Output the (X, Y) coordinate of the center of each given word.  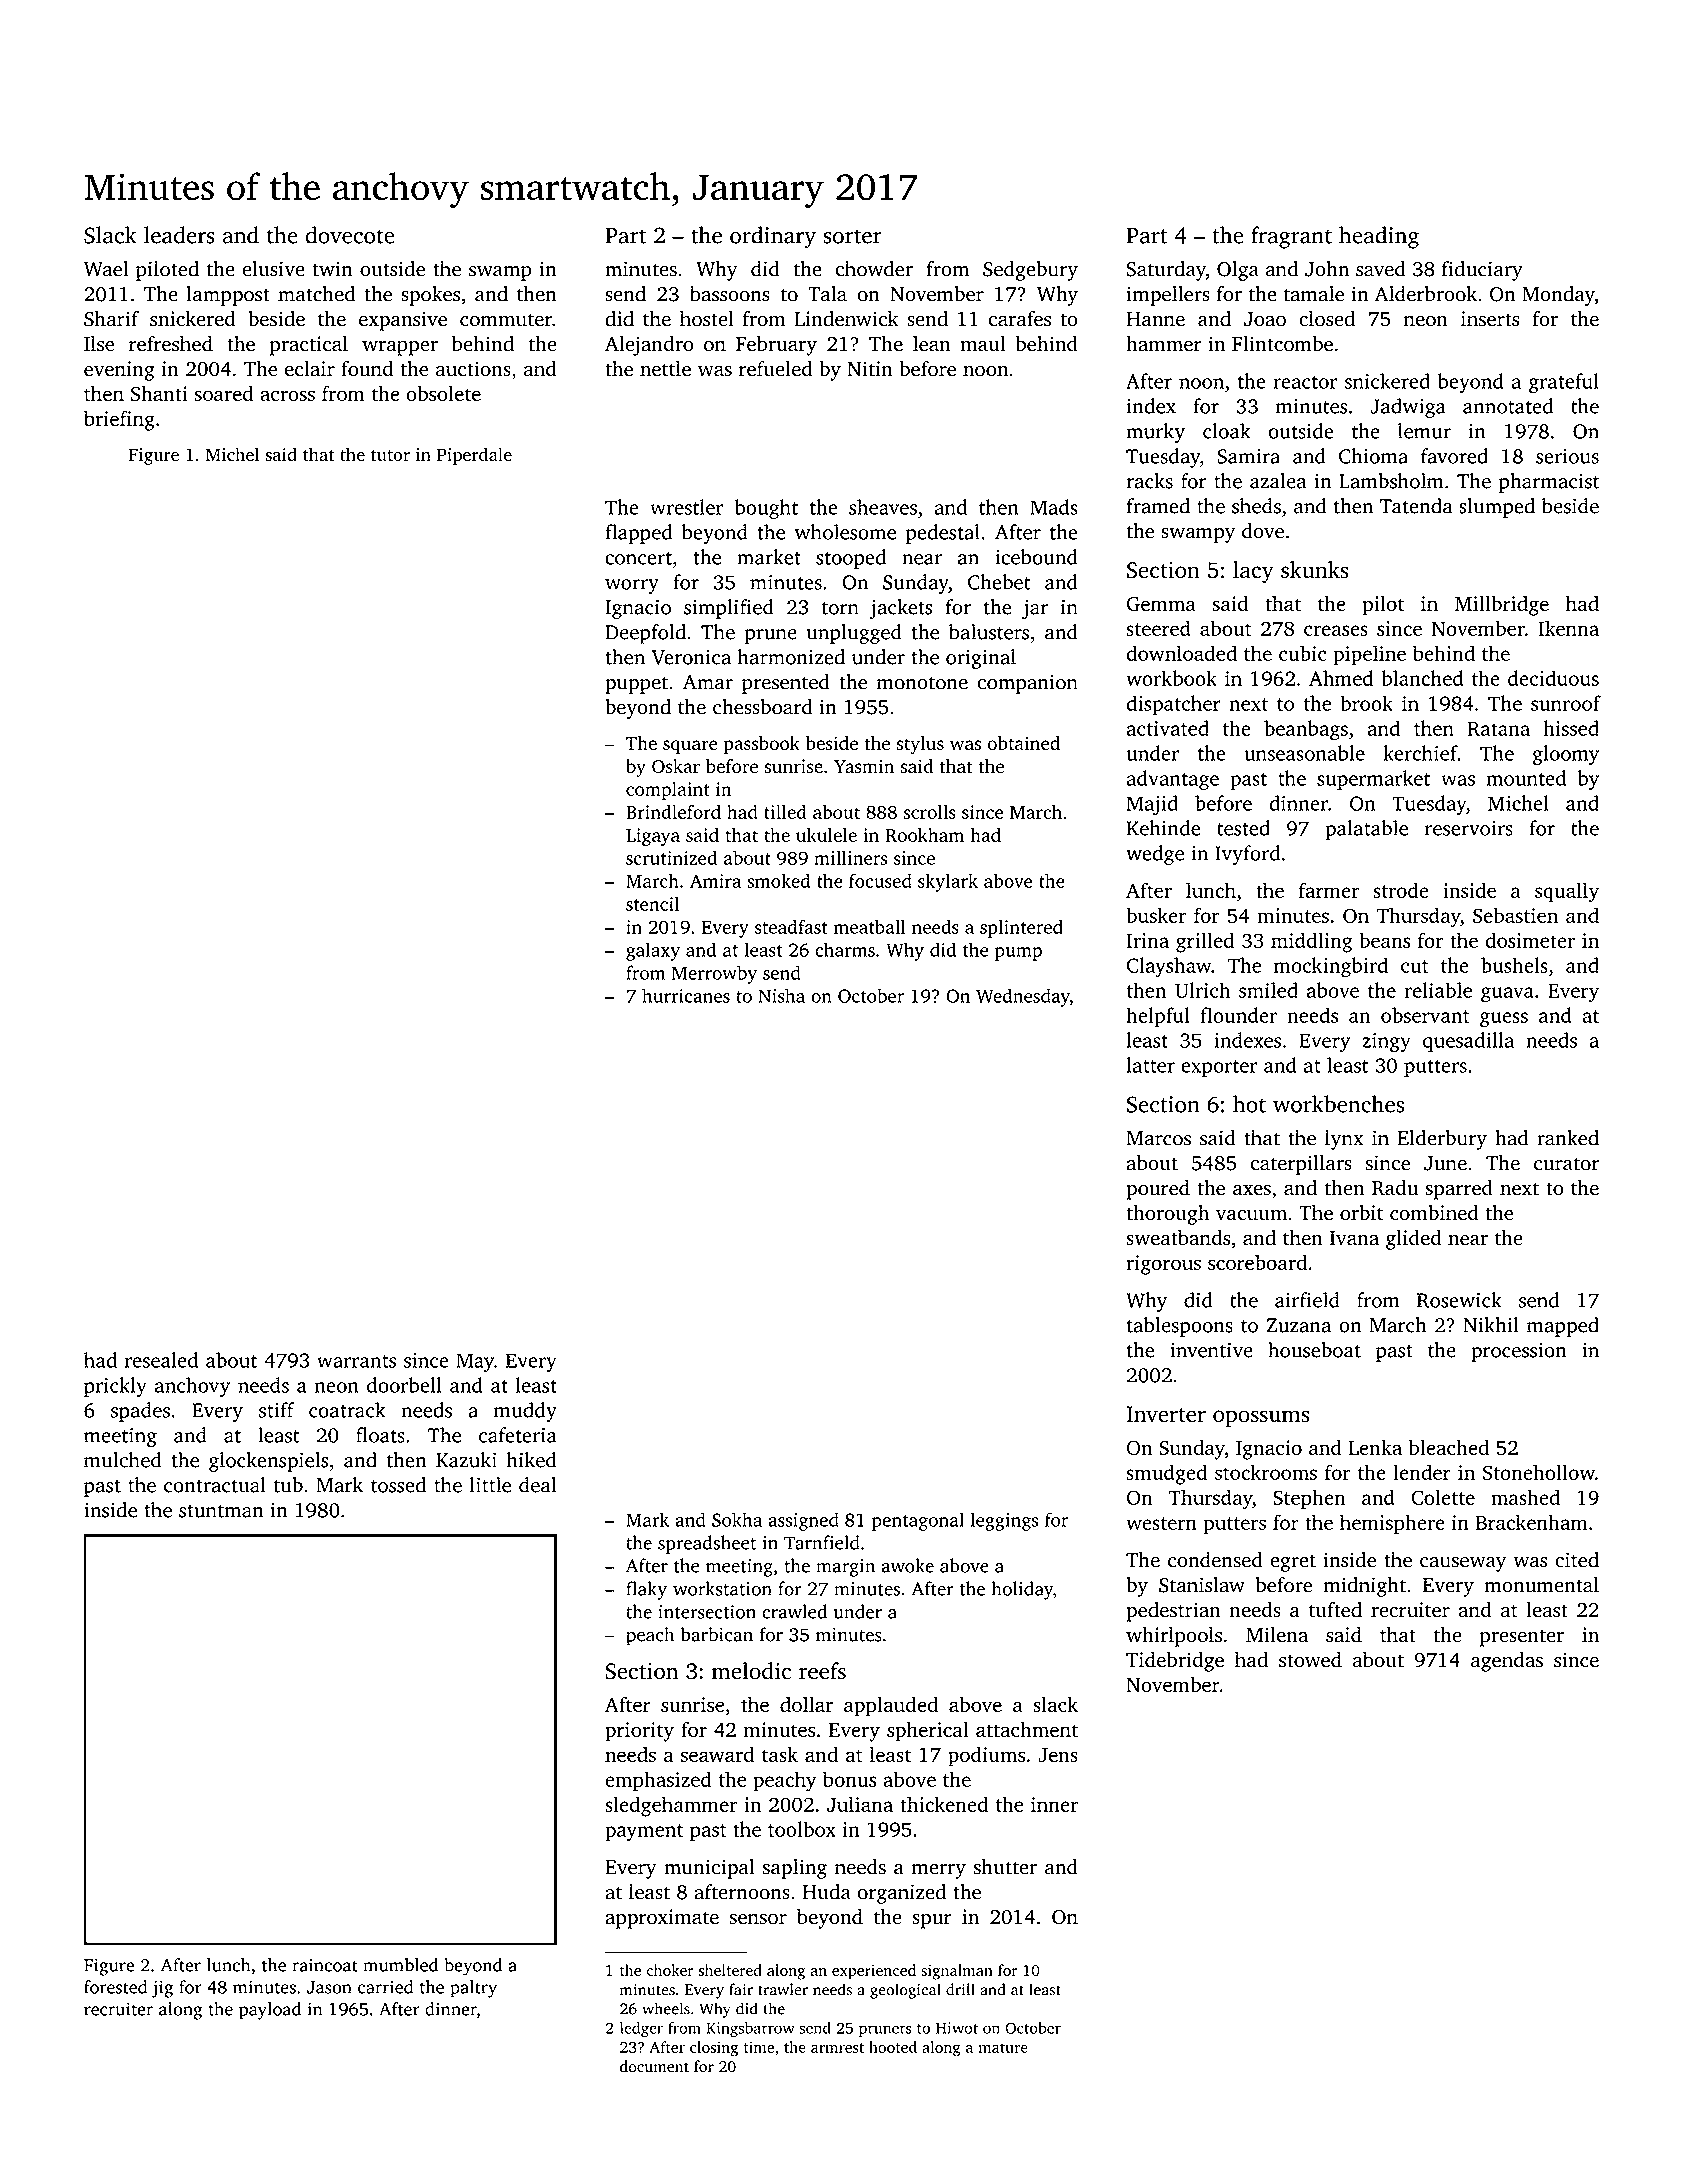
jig (162, 1989)
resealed (161, 1360)
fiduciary (1482, 271)
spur (932, 1921)
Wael (106, 269)
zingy (1386, 1043)
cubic (1303, 653)
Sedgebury (1030, 271)
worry (632, 586)
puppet (636, 685)
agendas (1507, 1662)
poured (1158, 1190)
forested (115, 1987)
